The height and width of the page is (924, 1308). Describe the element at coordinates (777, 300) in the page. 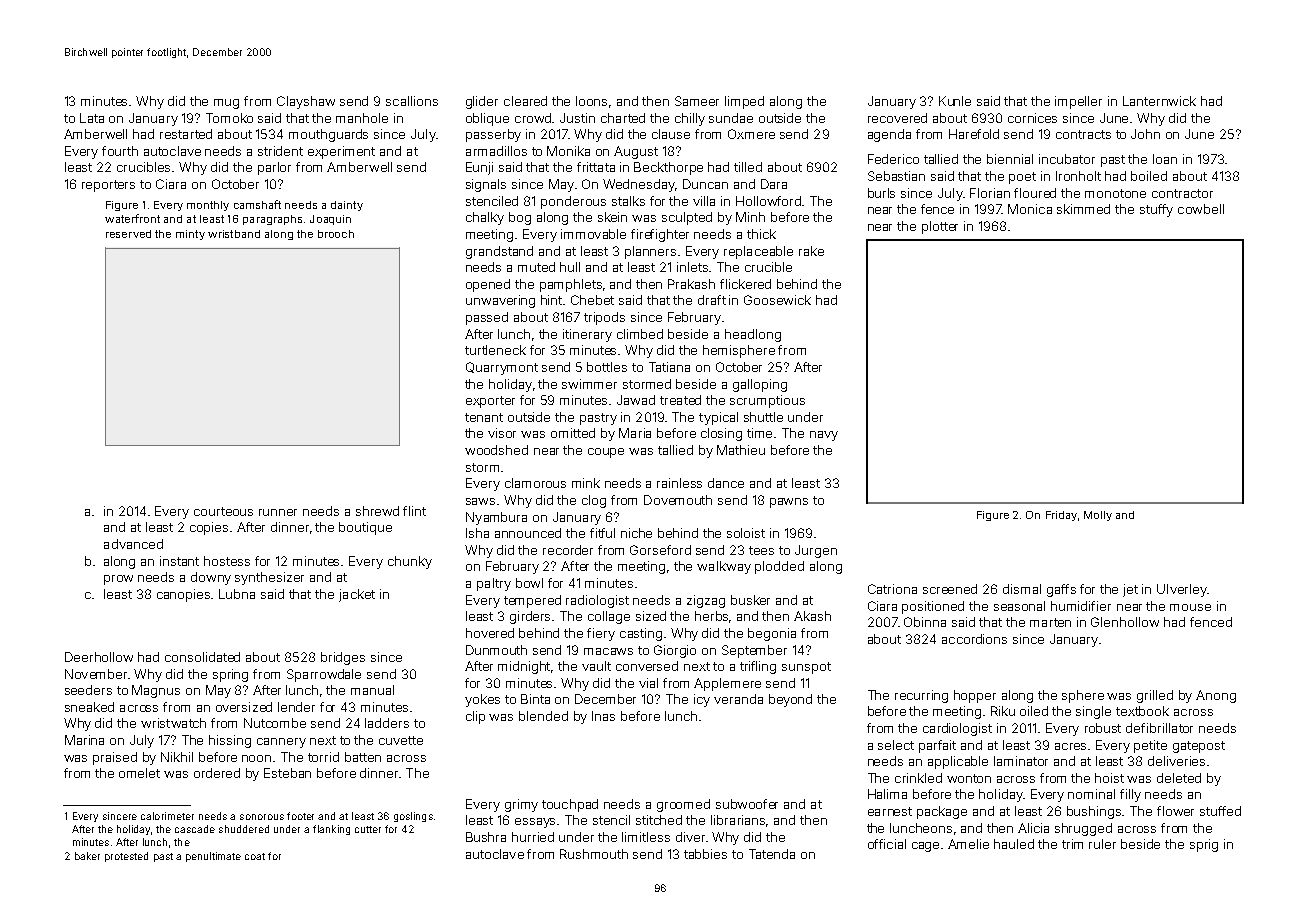

I see `Goosewick` at that location.
